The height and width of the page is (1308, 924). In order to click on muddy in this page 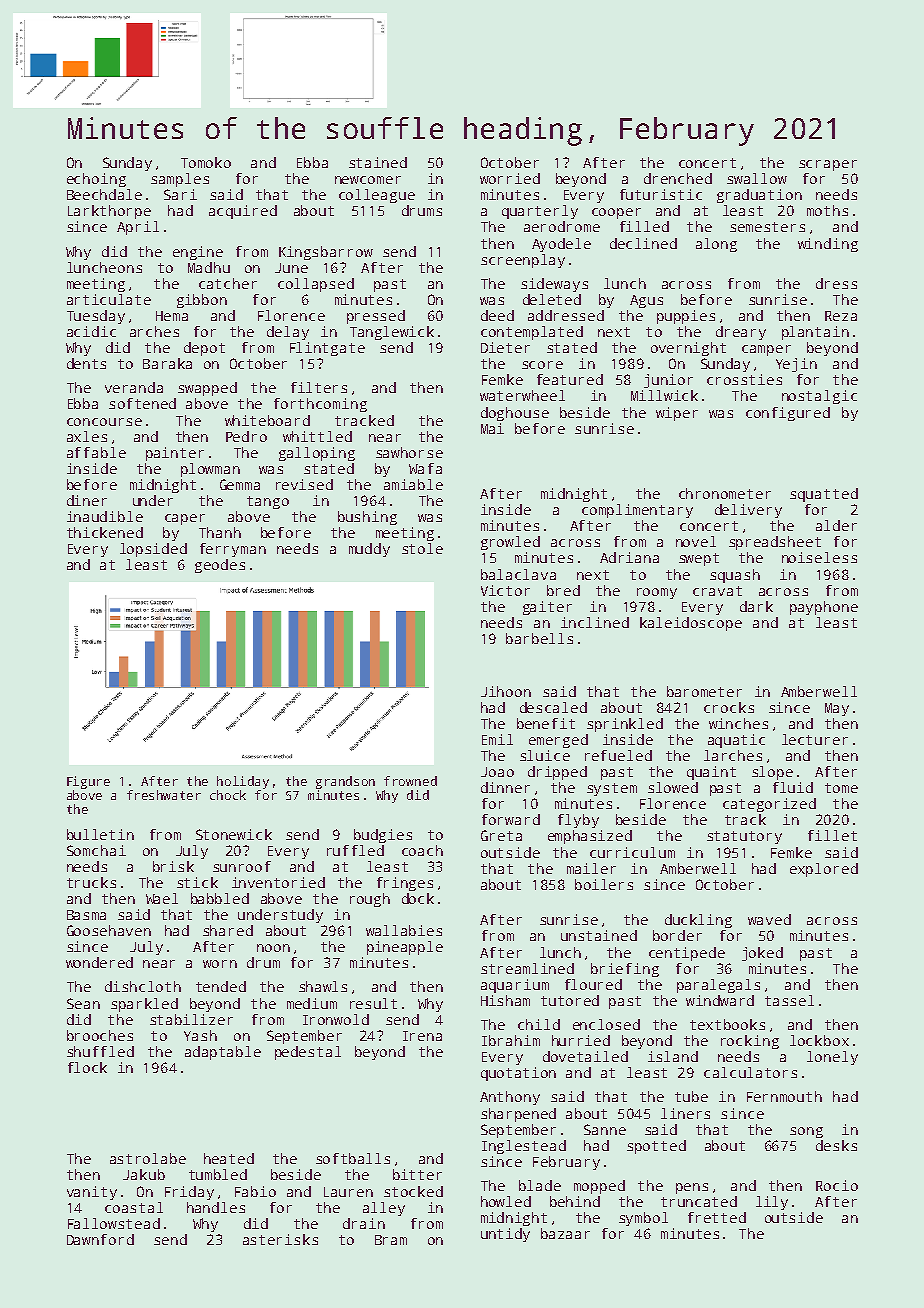, I will do `click(369, 550)`.
